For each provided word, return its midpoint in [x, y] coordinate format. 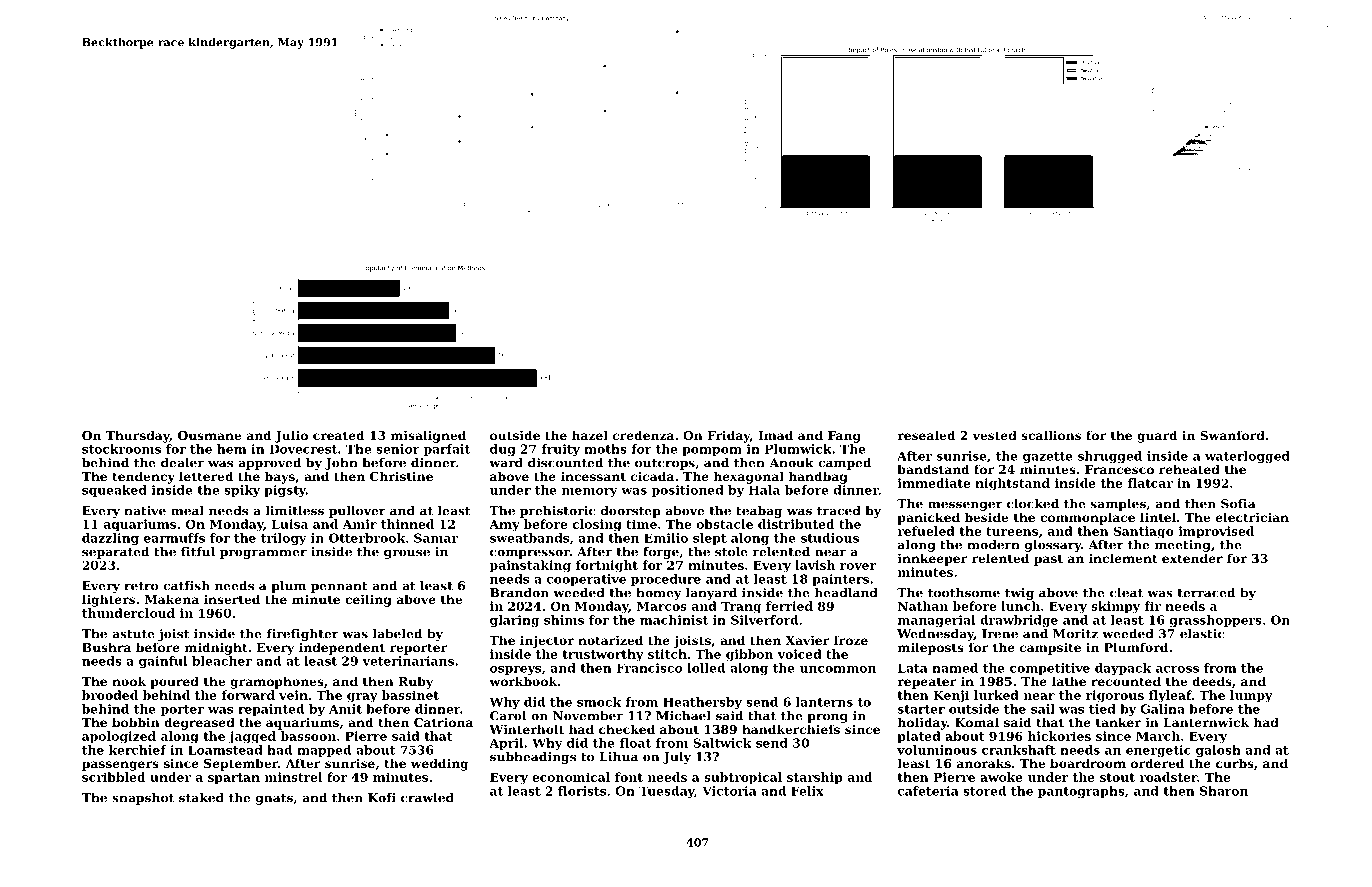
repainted [271, 710]
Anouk [791, 463]
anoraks [984, 763]
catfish [186, 586]
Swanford [1232, 435]
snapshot [143, 799]
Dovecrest [303, 449]
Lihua [618, 757]
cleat [1126, 593]
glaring [514, 621]
